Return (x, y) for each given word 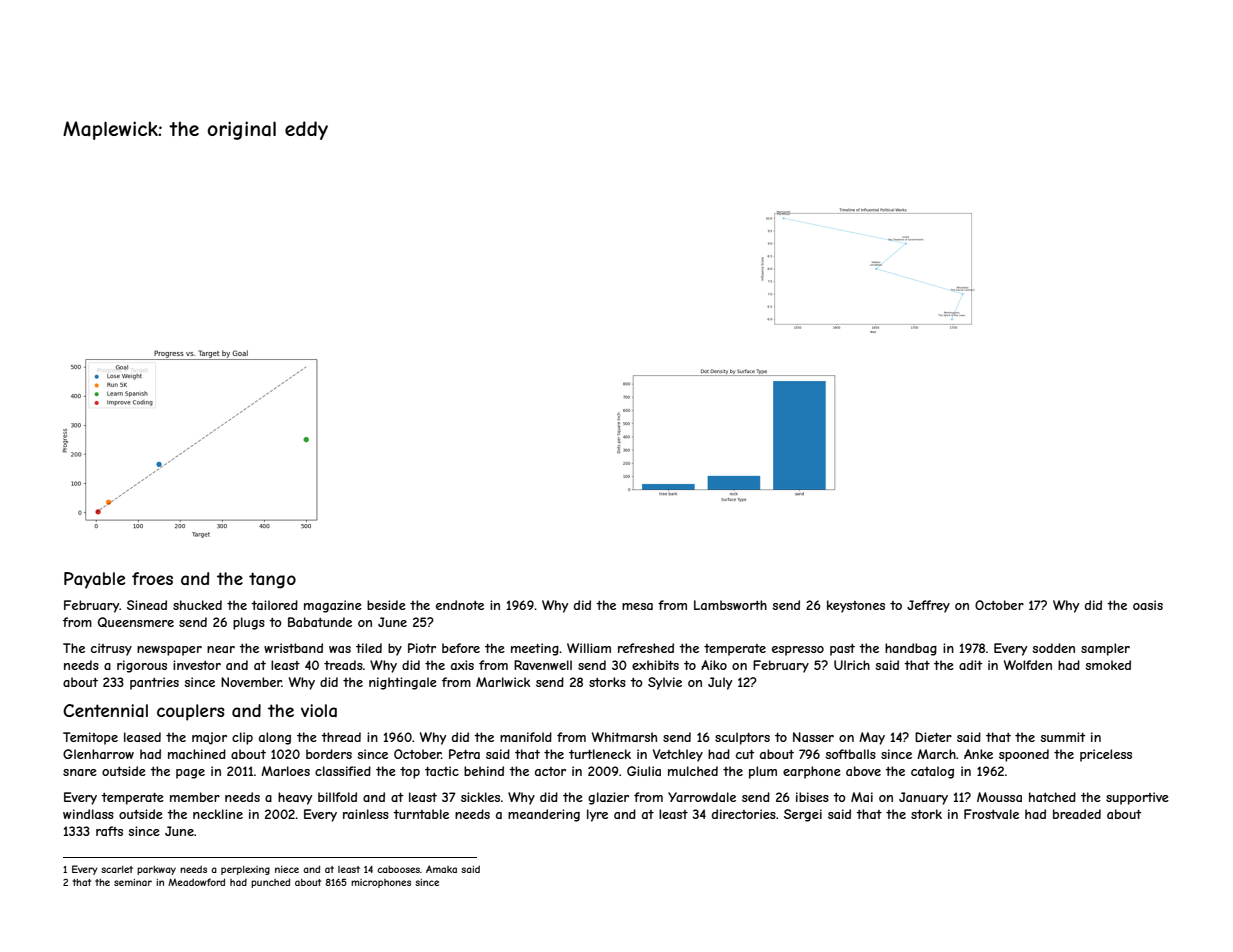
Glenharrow (98, 754)
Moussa (999, 797)
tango (272, 580)
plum (763, 772)
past (842, 650)
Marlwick (503, 682)
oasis (1148, 605)
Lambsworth (730, 605)
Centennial (105, 710)
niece (287, 869)
